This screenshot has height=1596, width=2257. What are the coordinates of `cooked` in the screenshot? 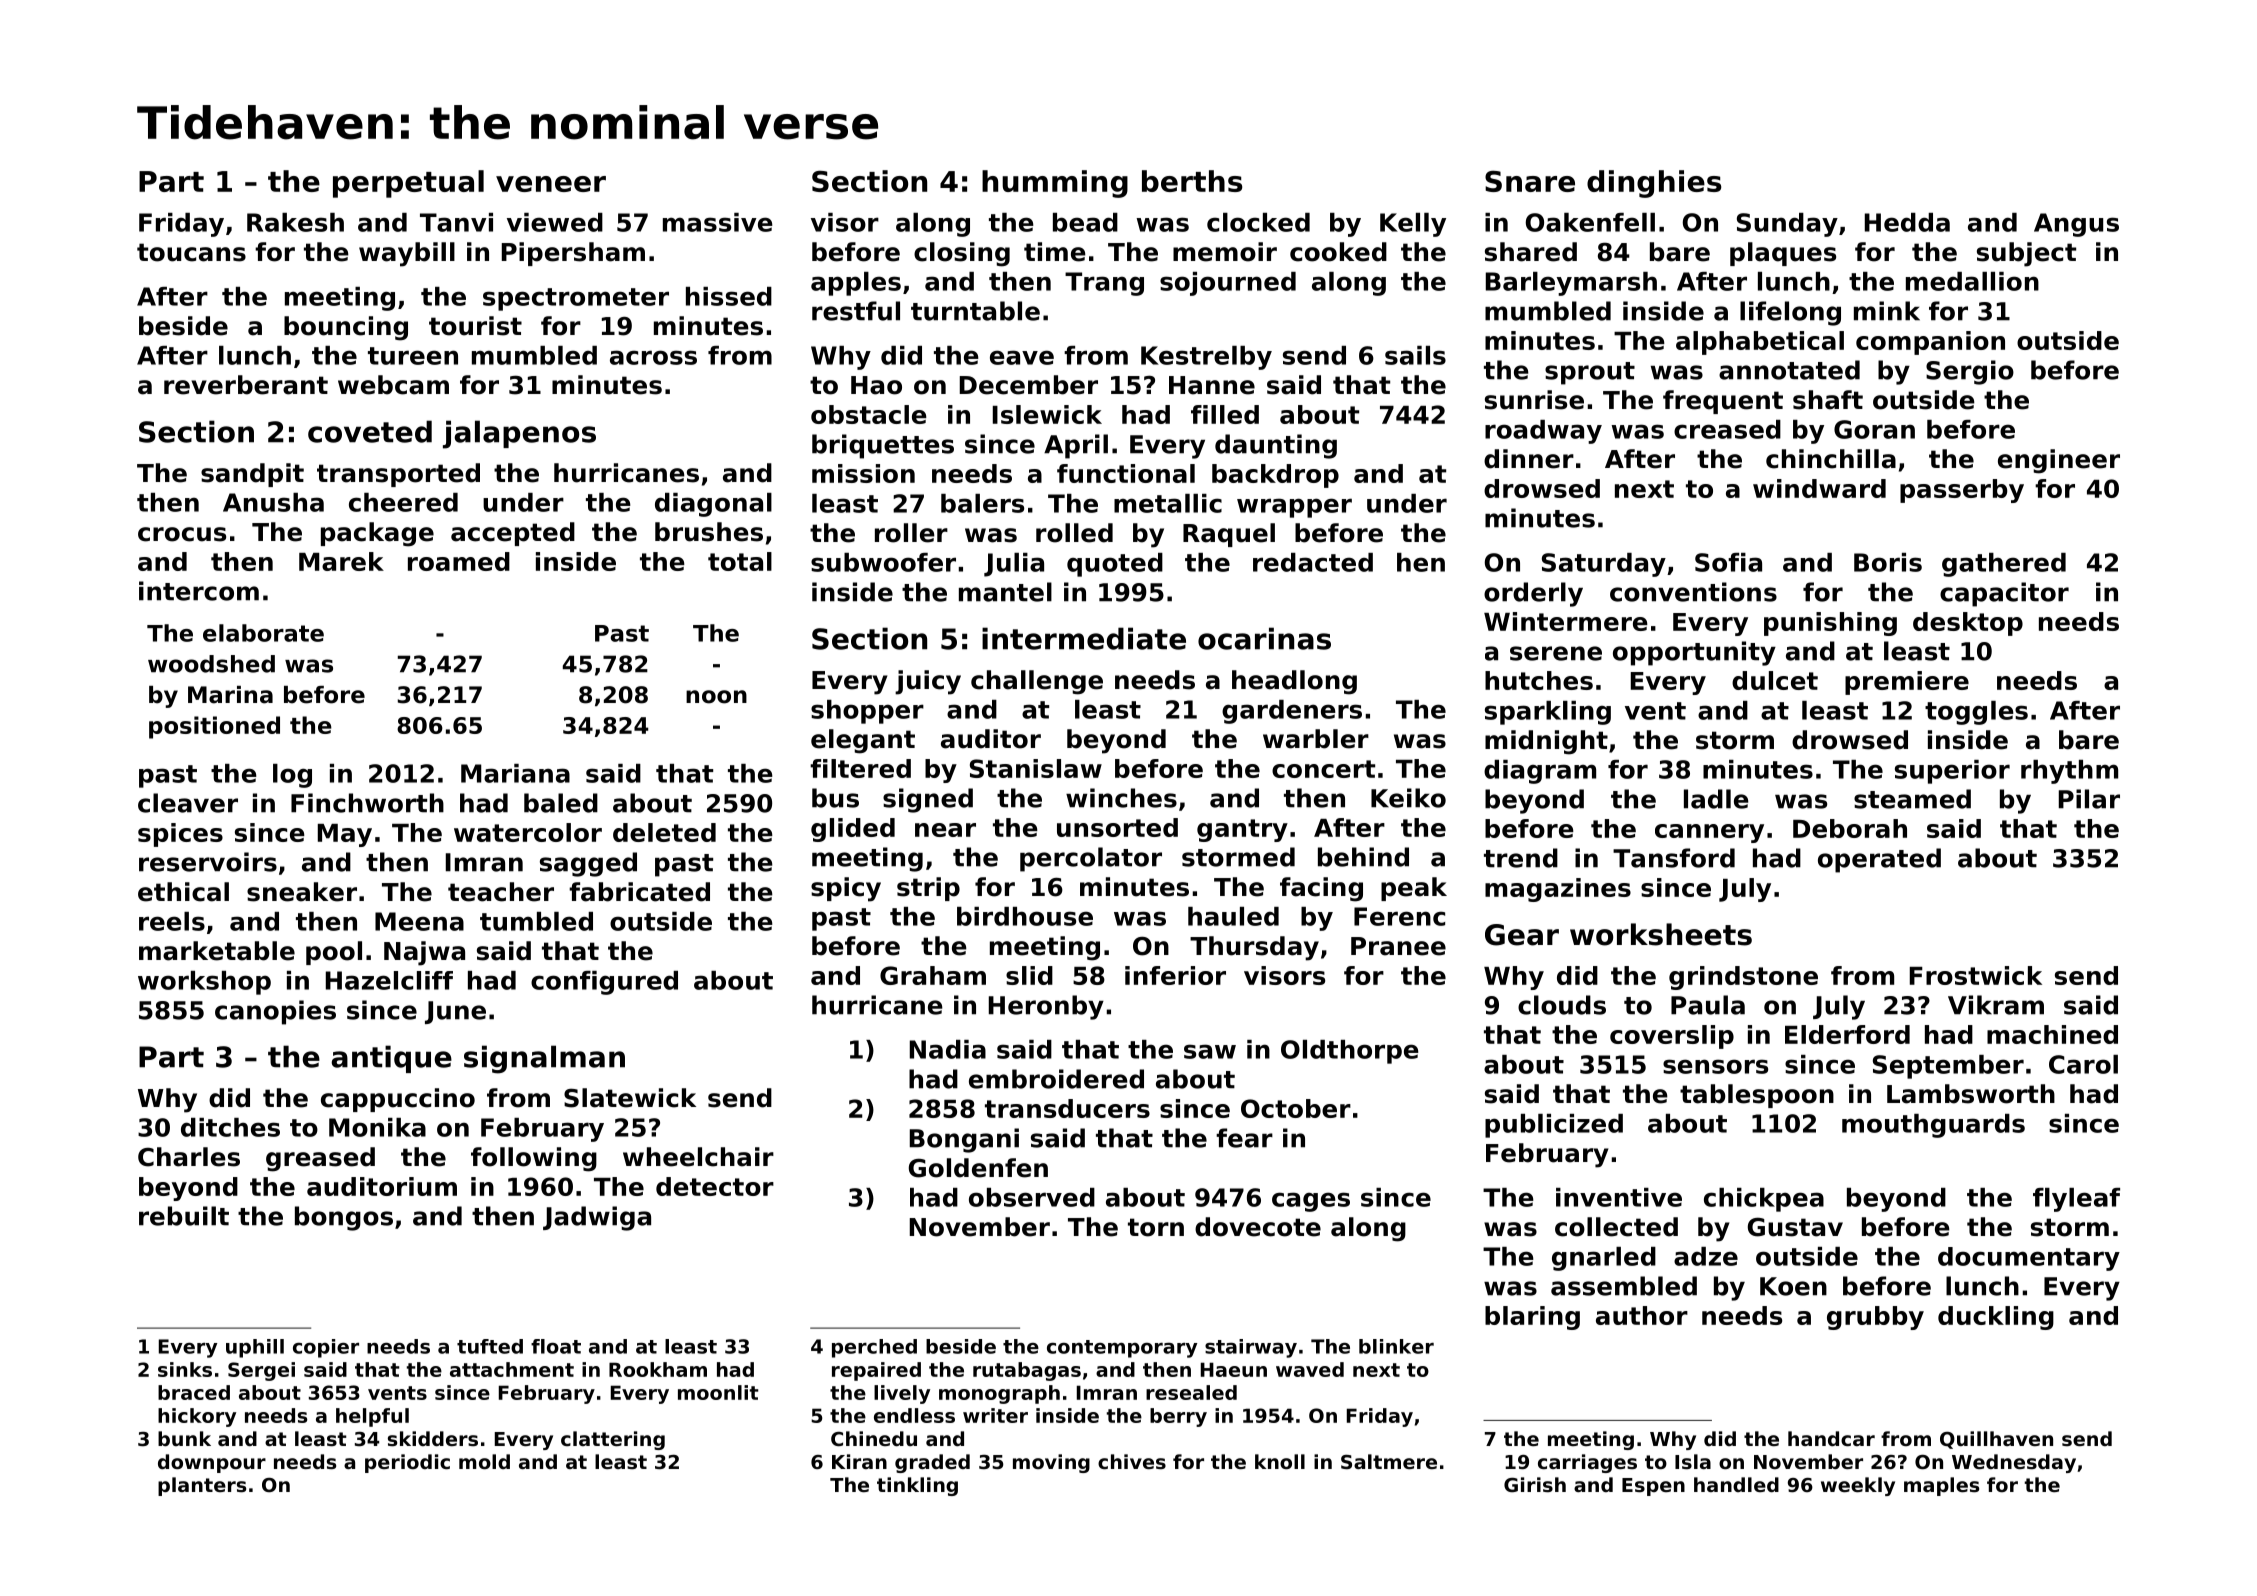 It's located at (1338, 252).
